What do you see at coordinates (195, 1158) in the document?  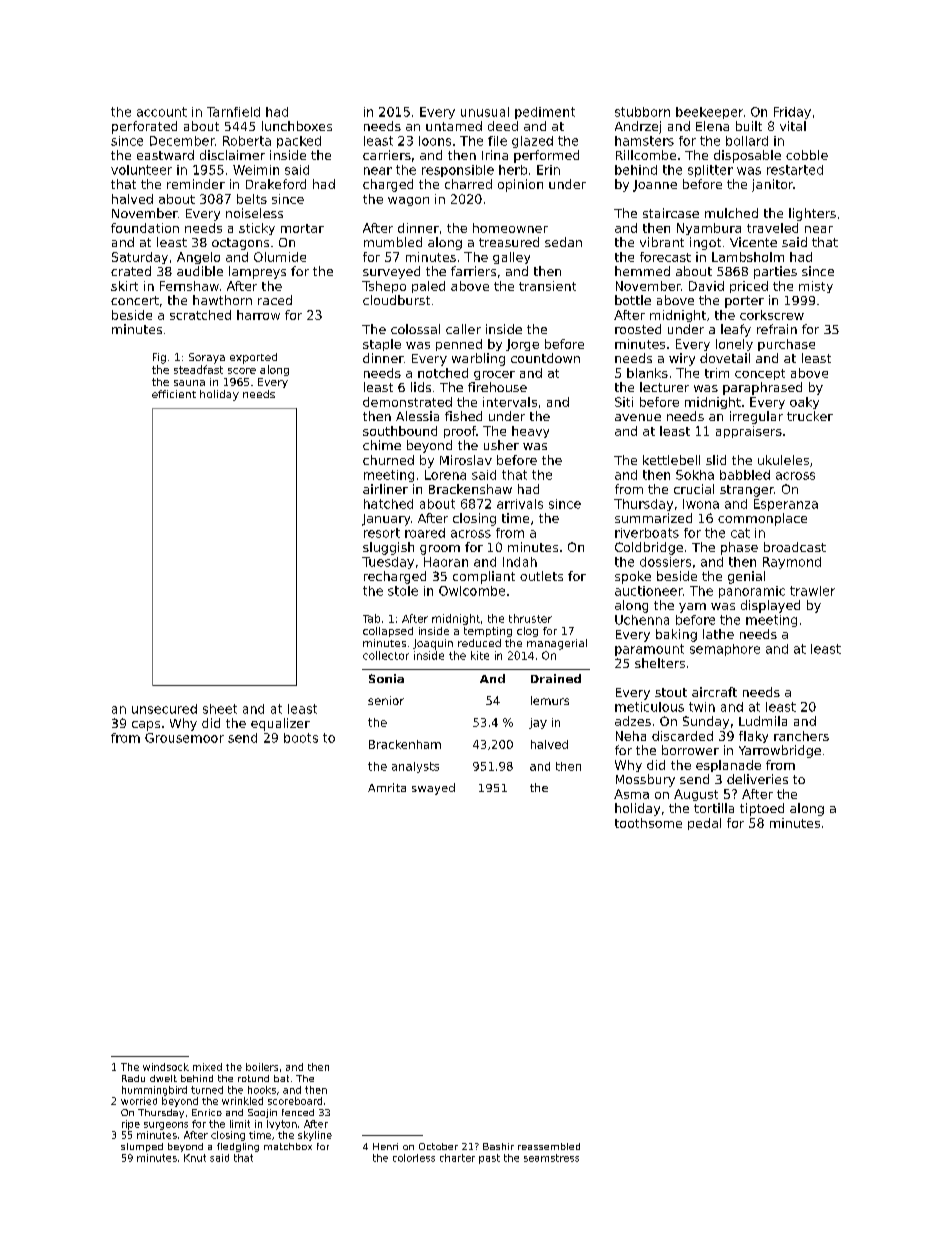 I see `Knut` at bounding box center [195, 1158].
